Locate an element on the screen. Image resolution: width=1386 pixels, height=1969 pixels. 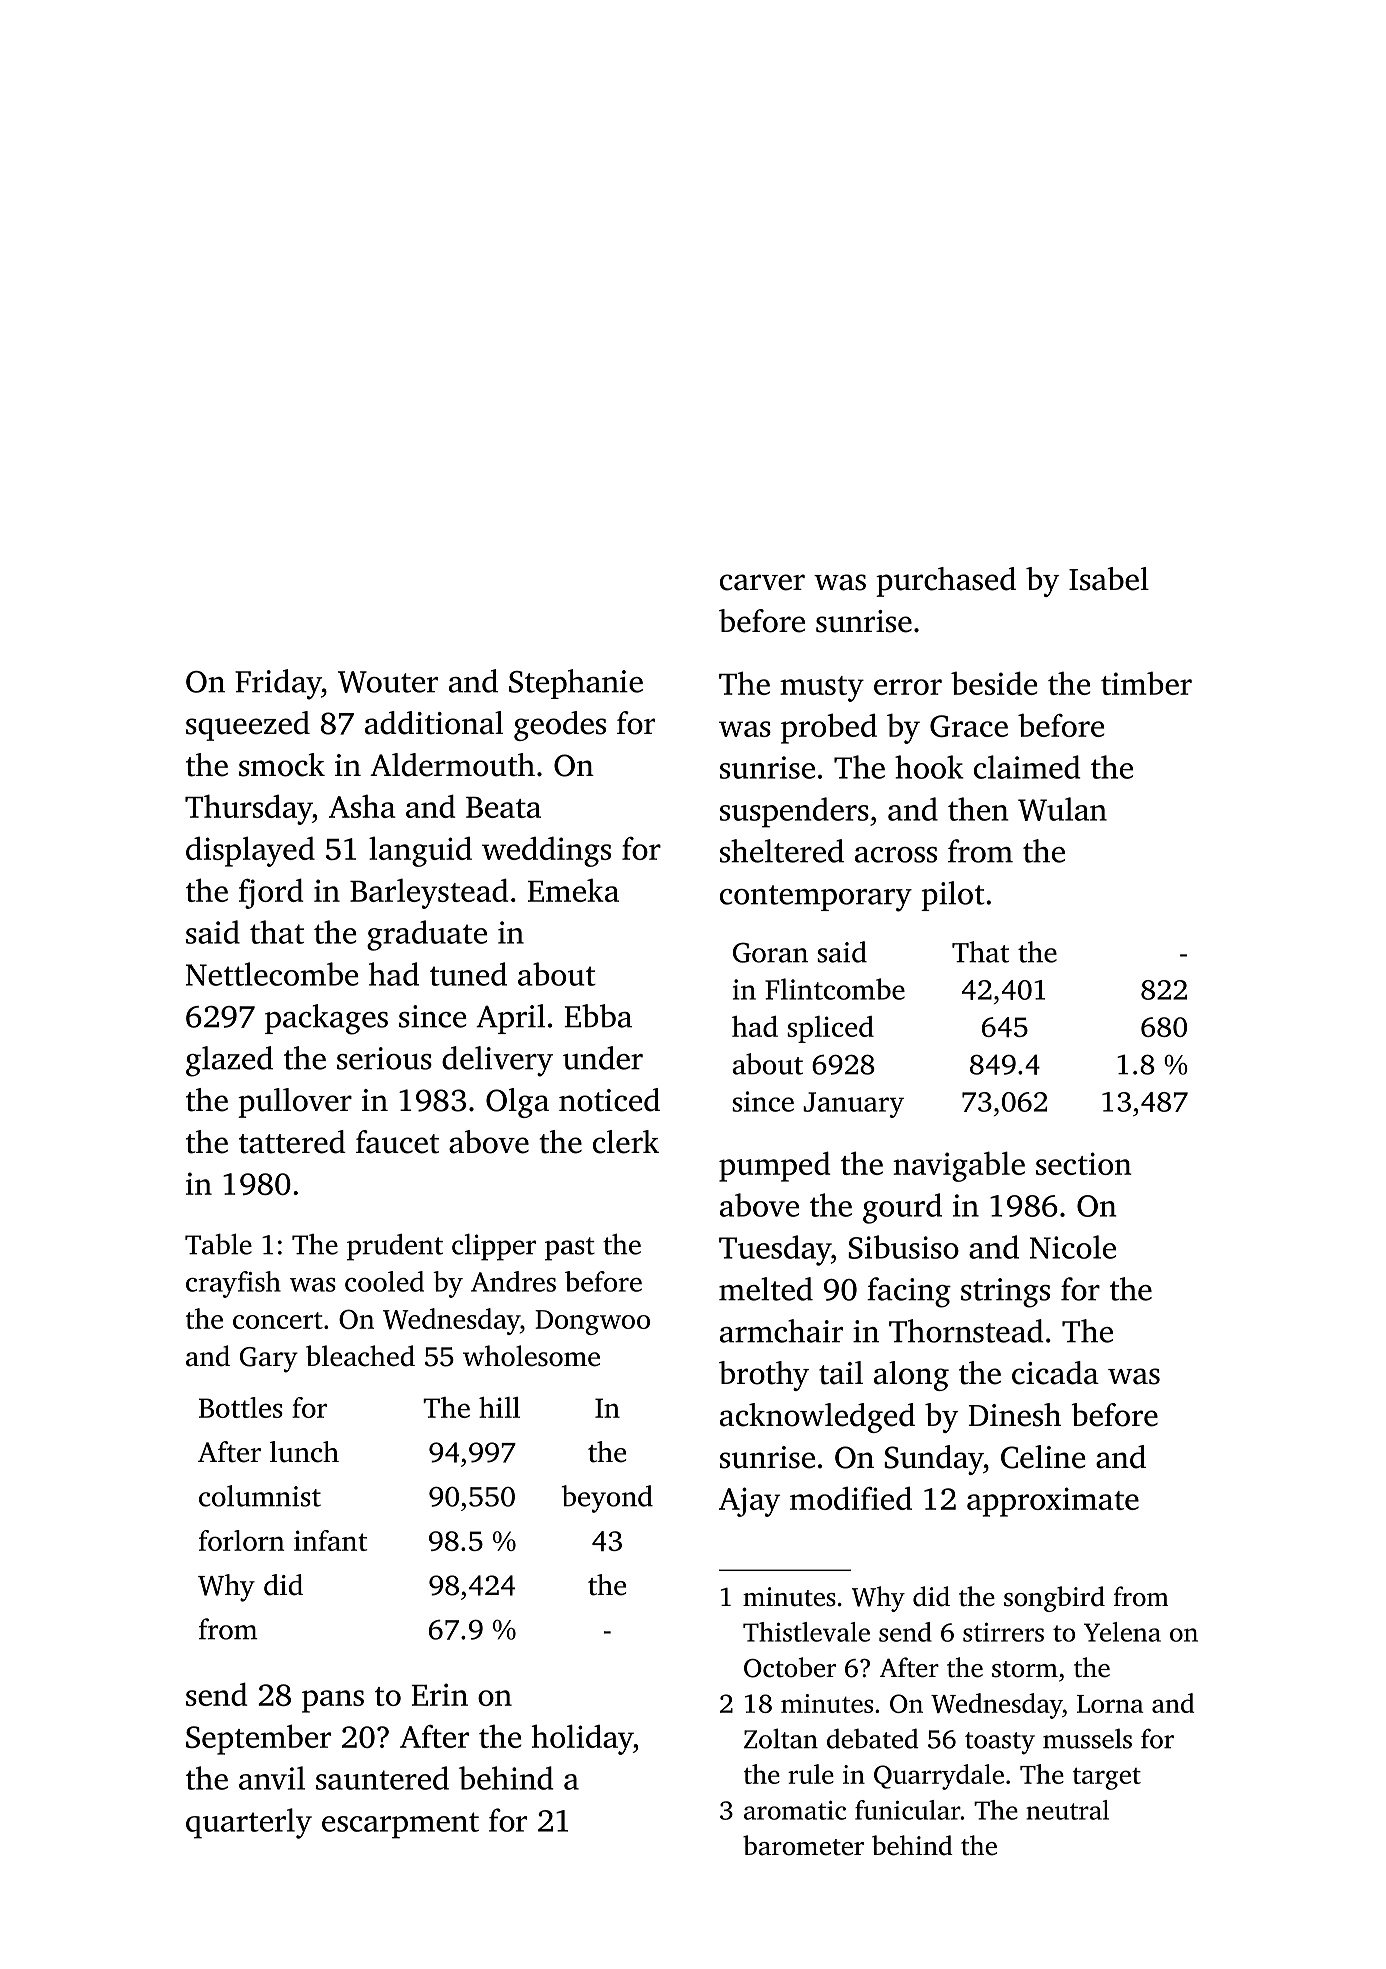
section is located at coordinates (1084, 1163).
